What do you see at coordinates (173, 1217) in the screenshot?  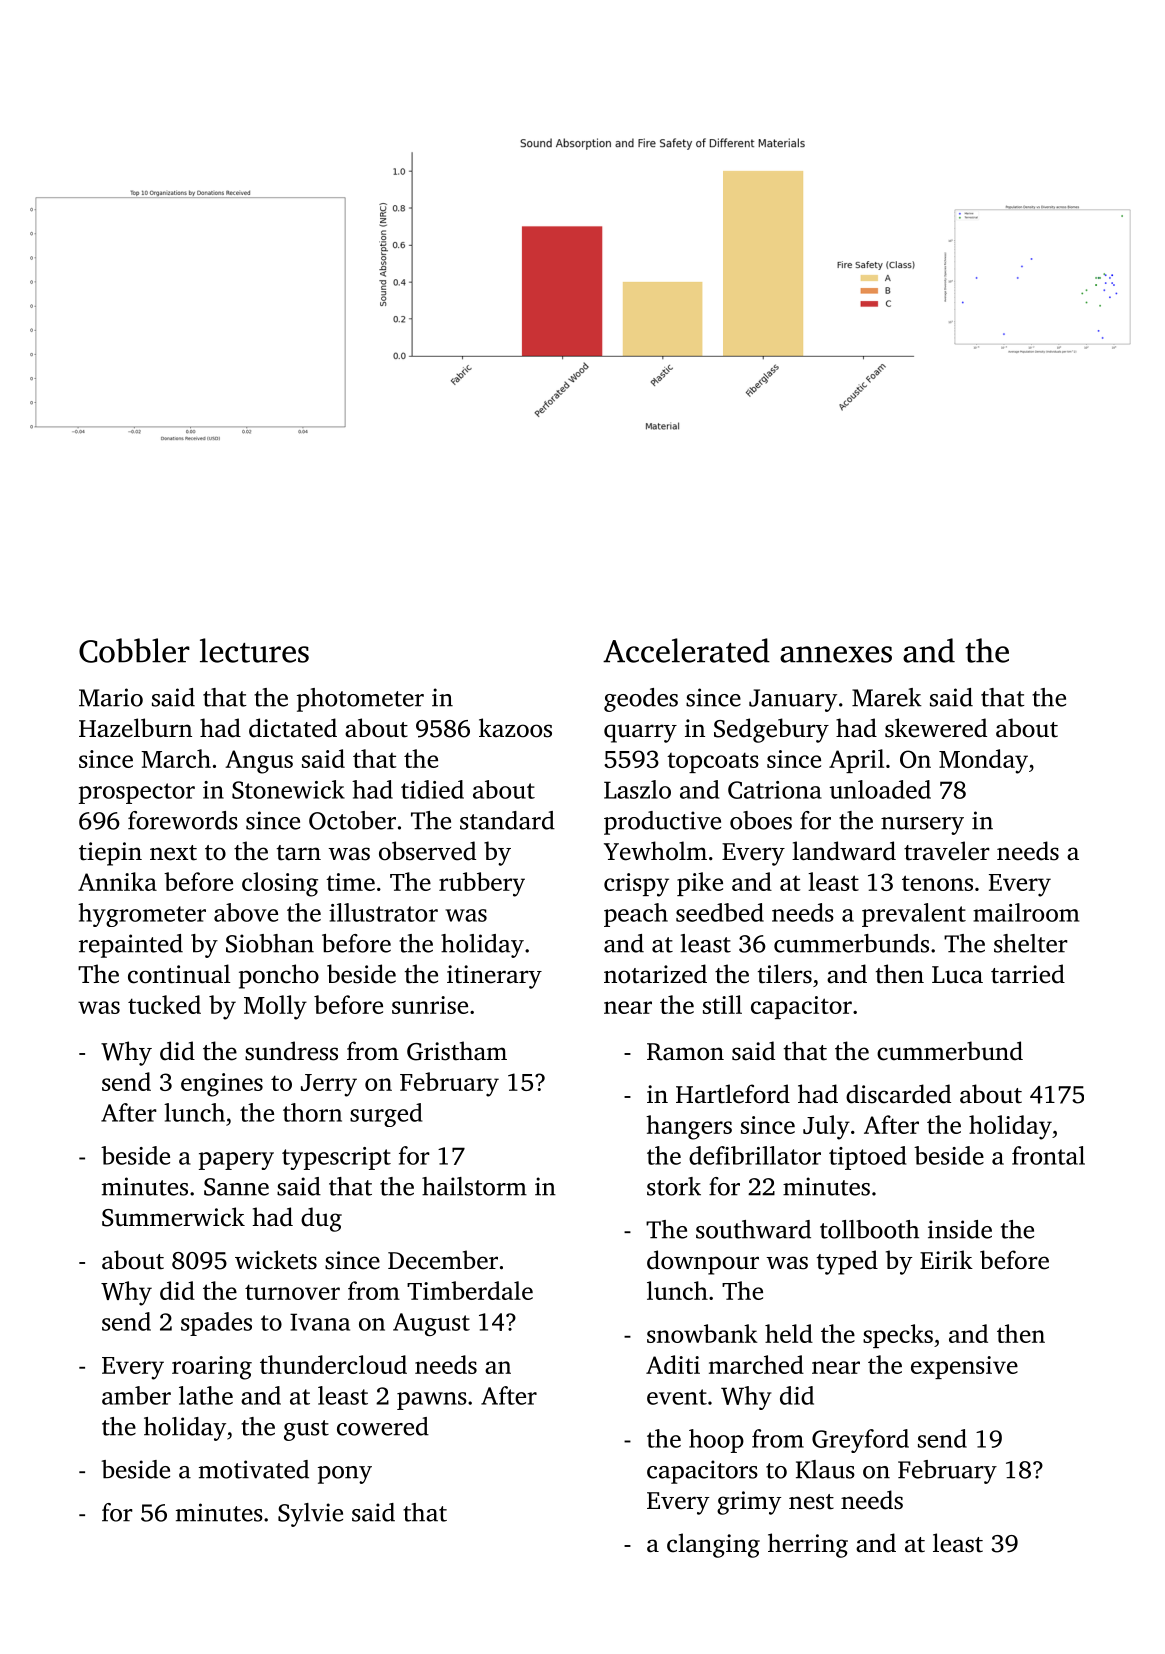 I see `Summerwick` at bounding box center [173, 1217].
